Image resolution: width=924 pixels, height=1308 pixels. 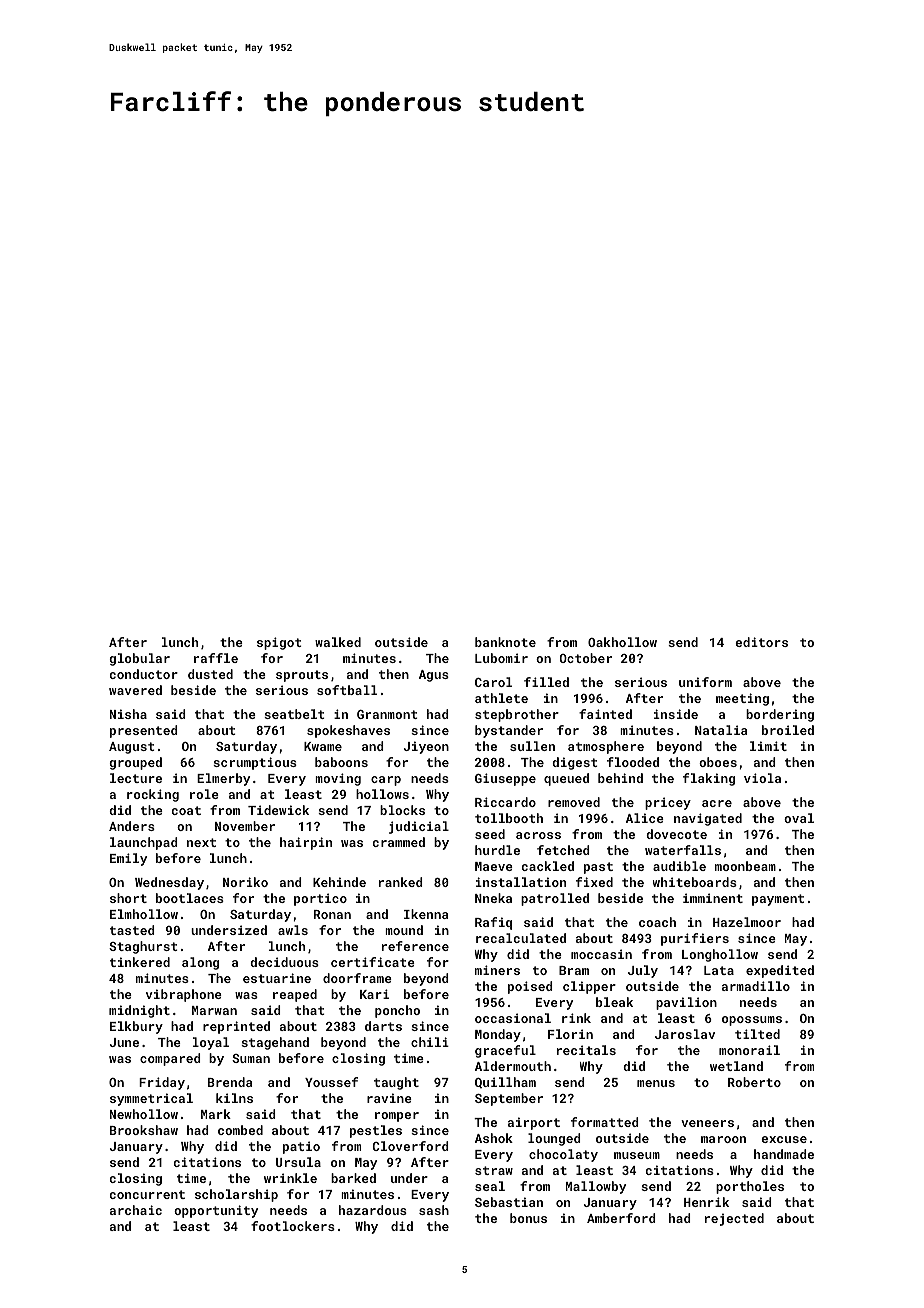 What do you see at coordinates (754, 1082) in the screenshot?
I see `Roberto` at bounding box center [754, 1082].
